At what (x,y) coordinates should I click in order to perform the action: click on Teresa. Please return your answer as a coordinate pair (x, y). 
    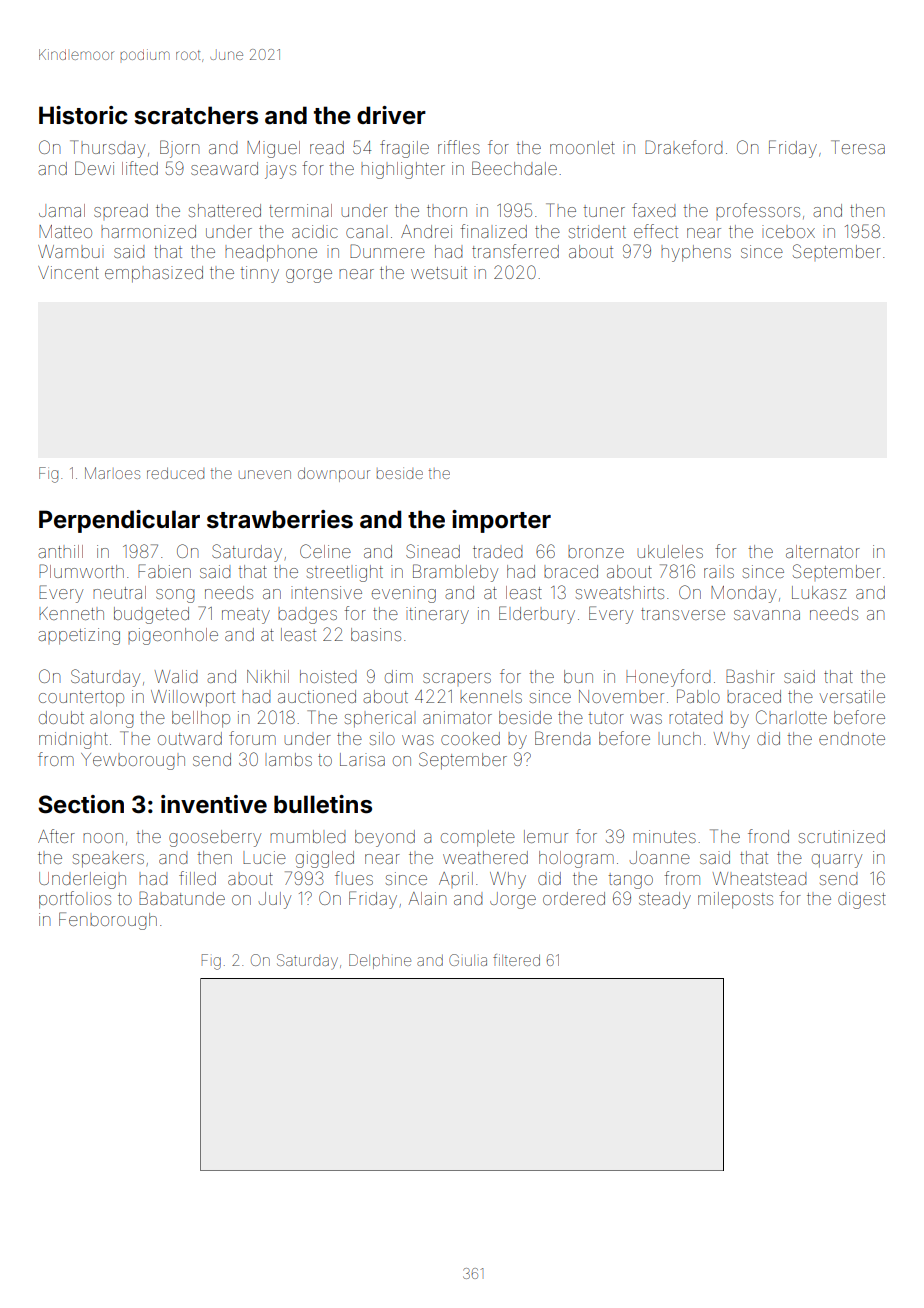
    Looking at the image, I should click on (858, 147).
